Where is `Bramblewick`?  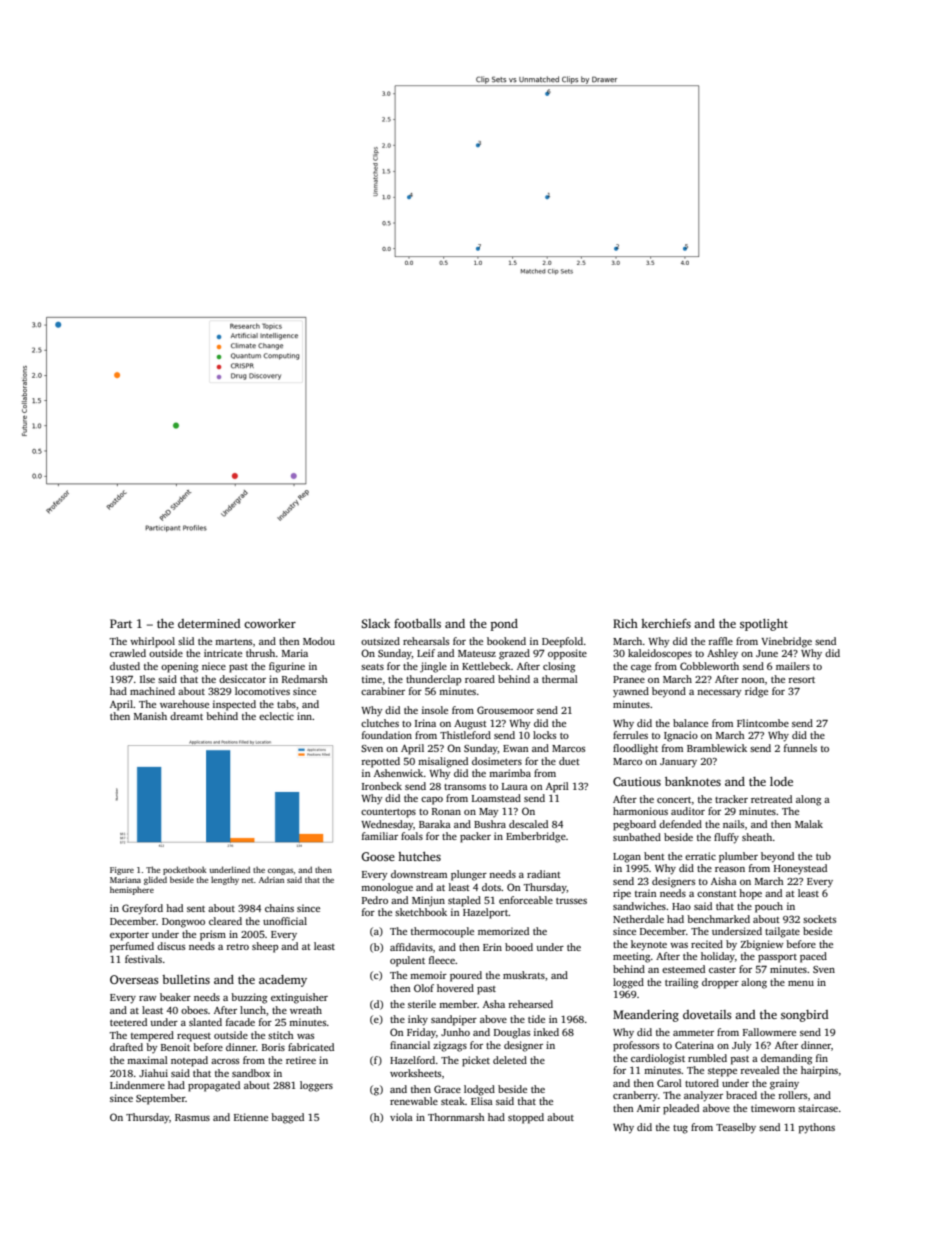
Bramblewick is located at coordinates (717, 748).
